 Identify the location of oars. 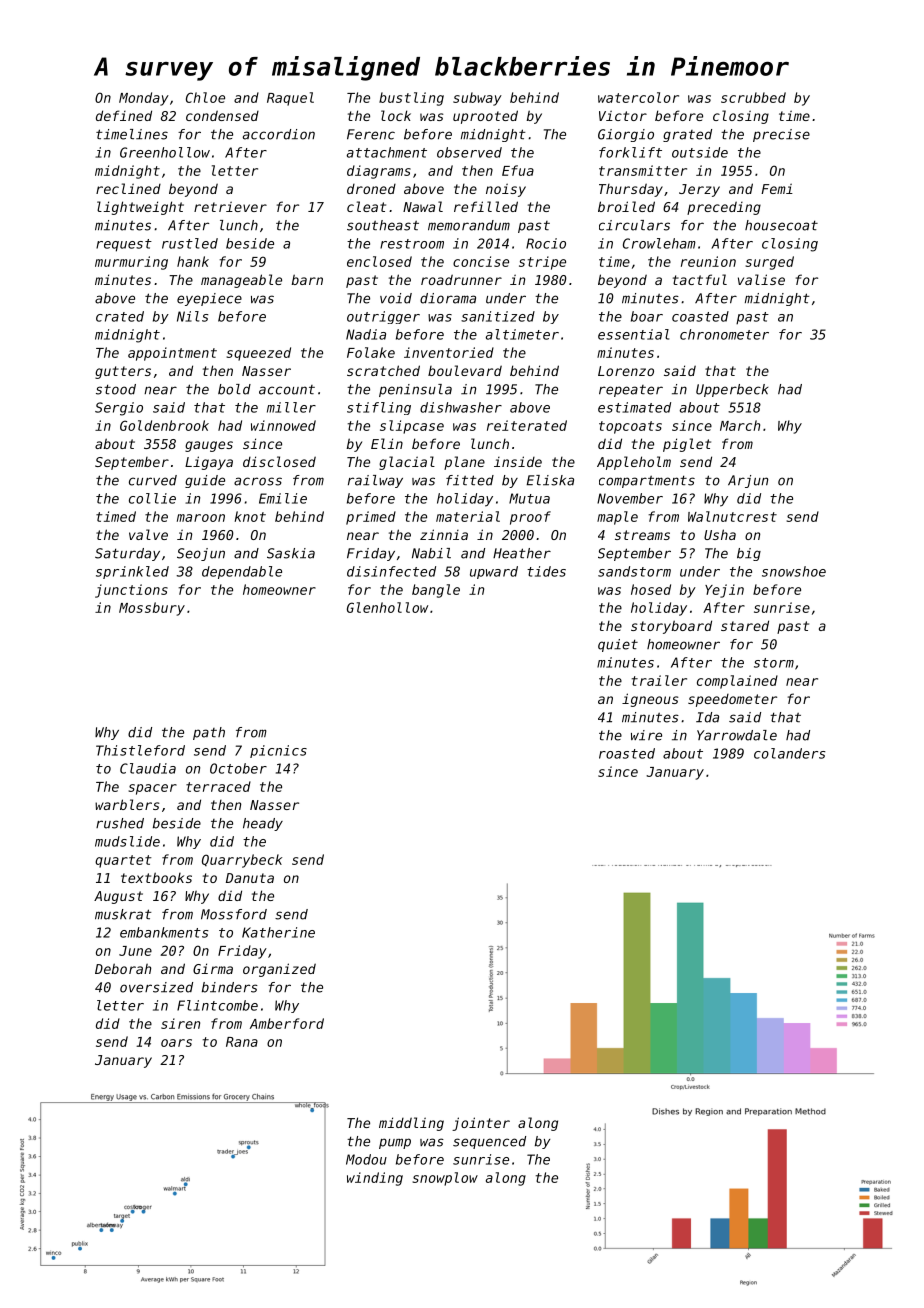
(176, 1043).
